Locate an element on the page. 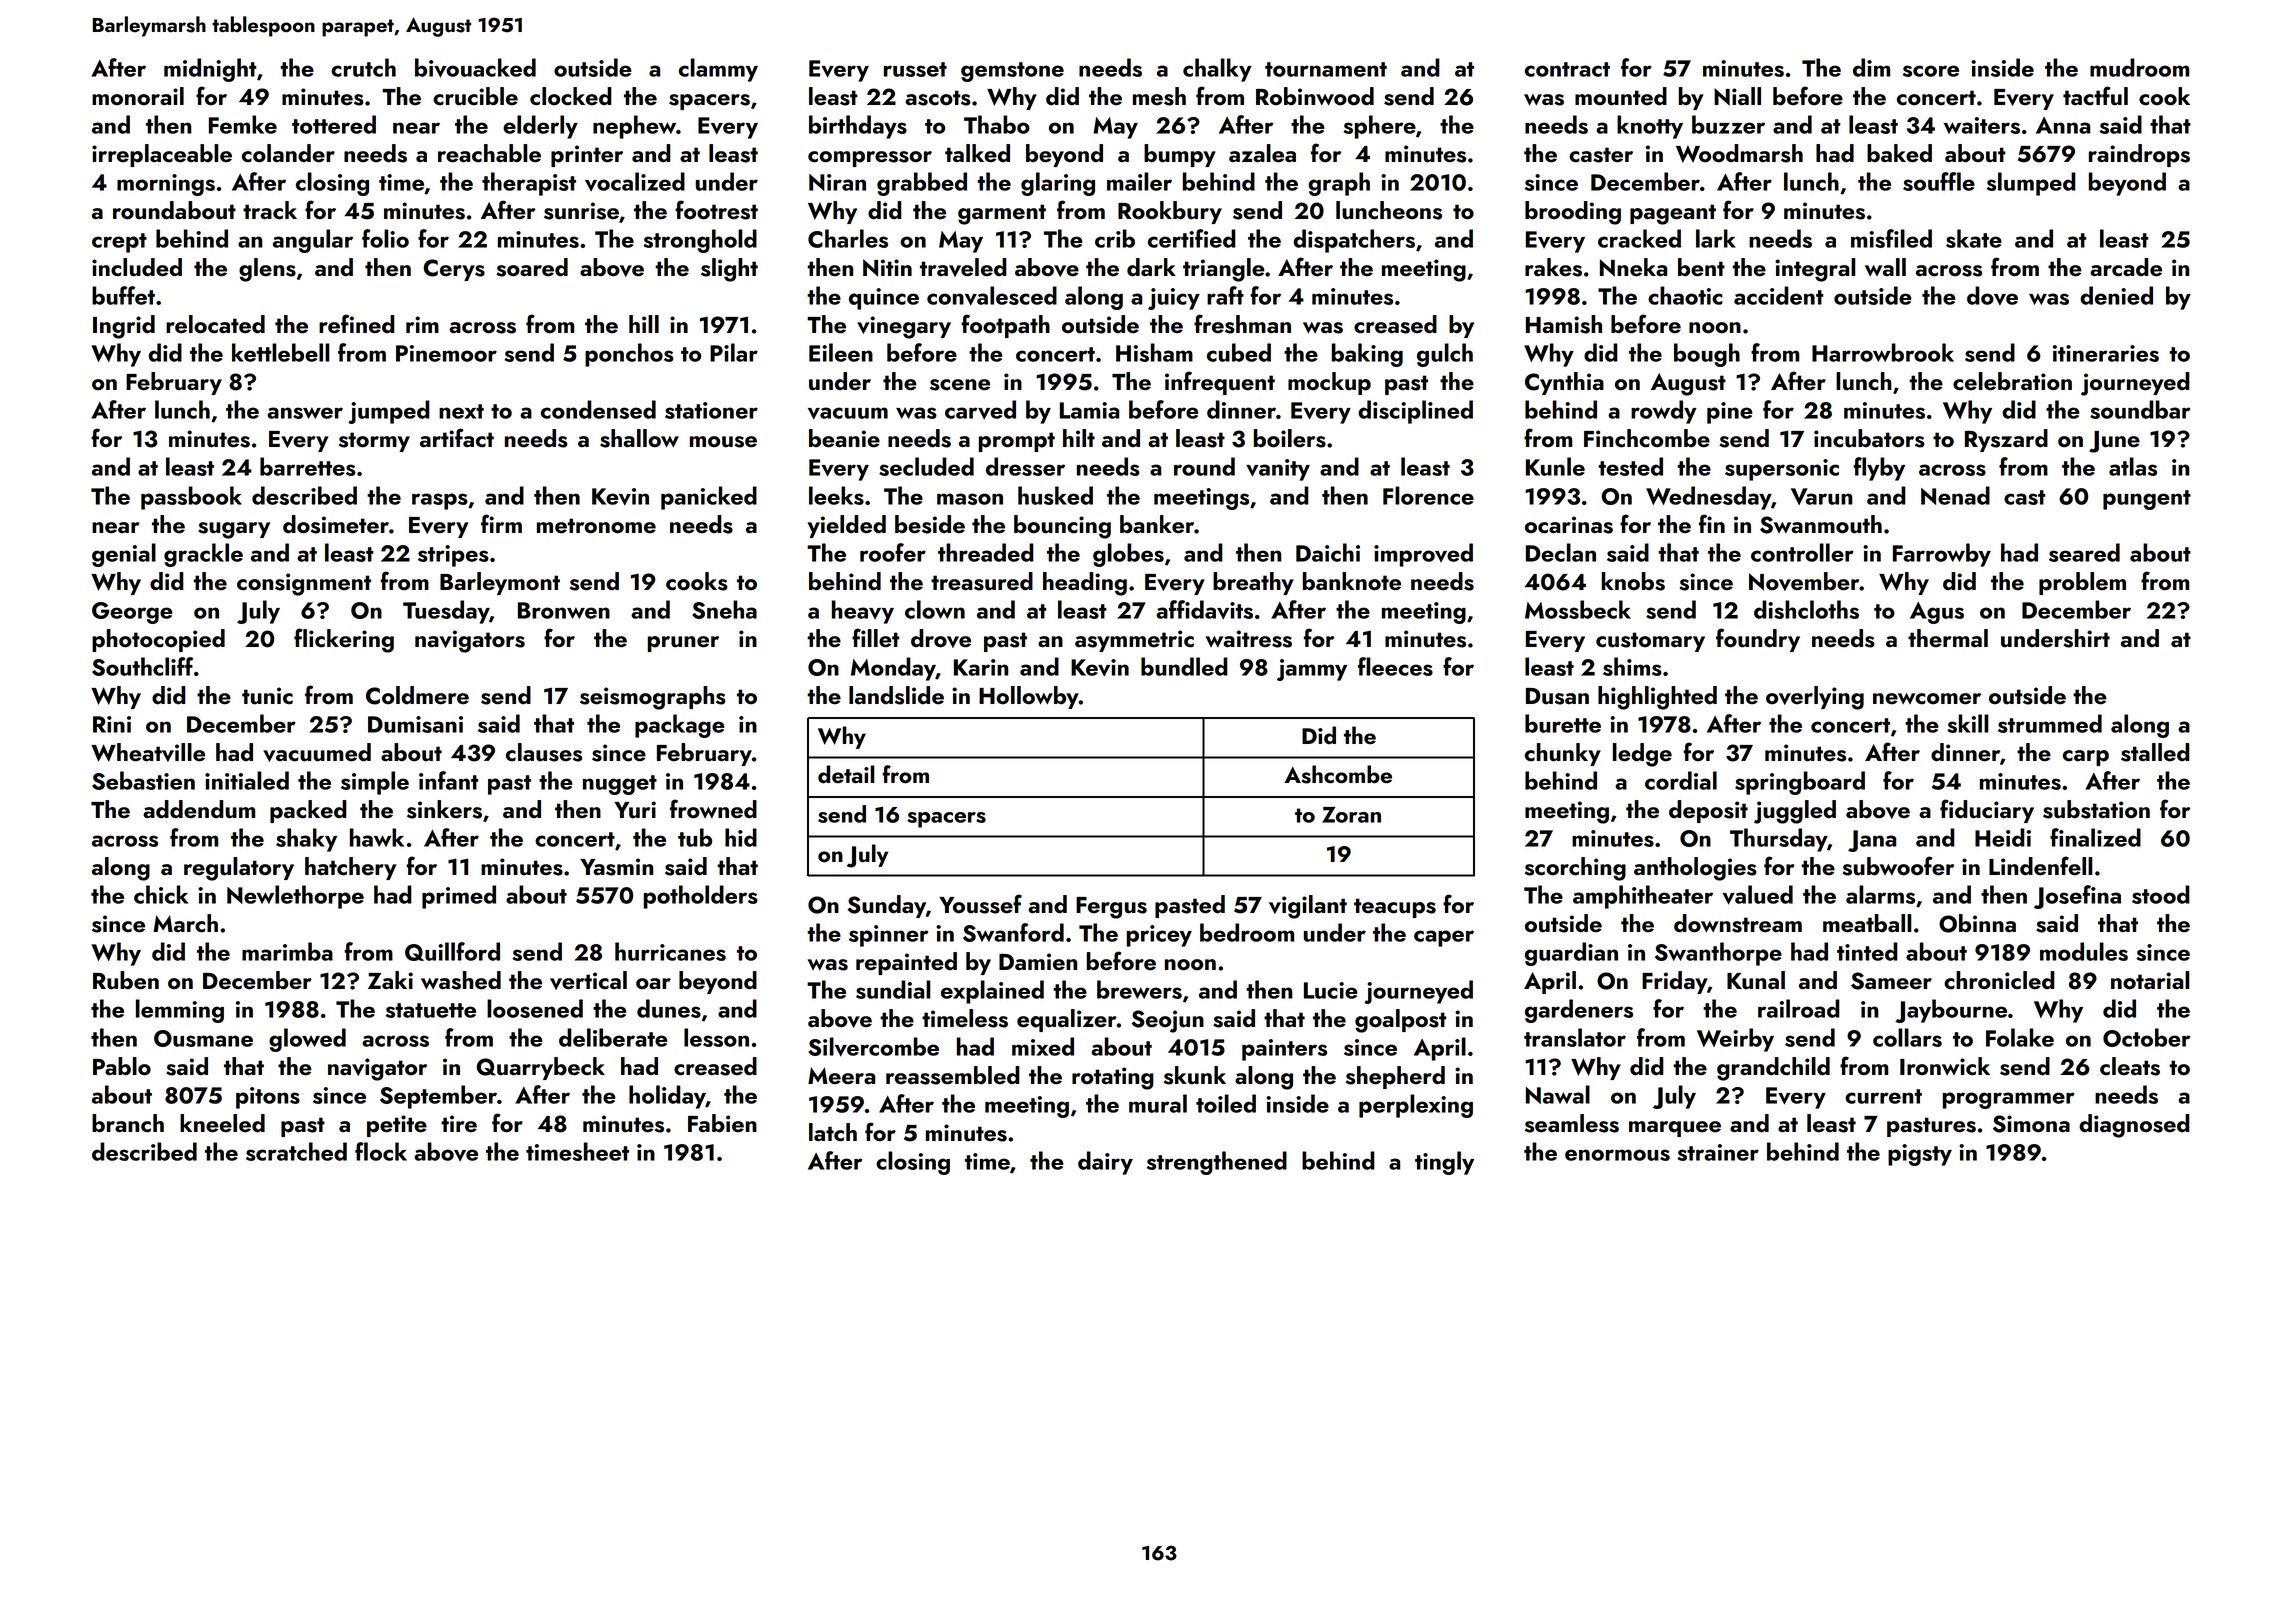 The height and width of the page is (1614, 2282). Heidi is located at coordinates (2003, 837).
